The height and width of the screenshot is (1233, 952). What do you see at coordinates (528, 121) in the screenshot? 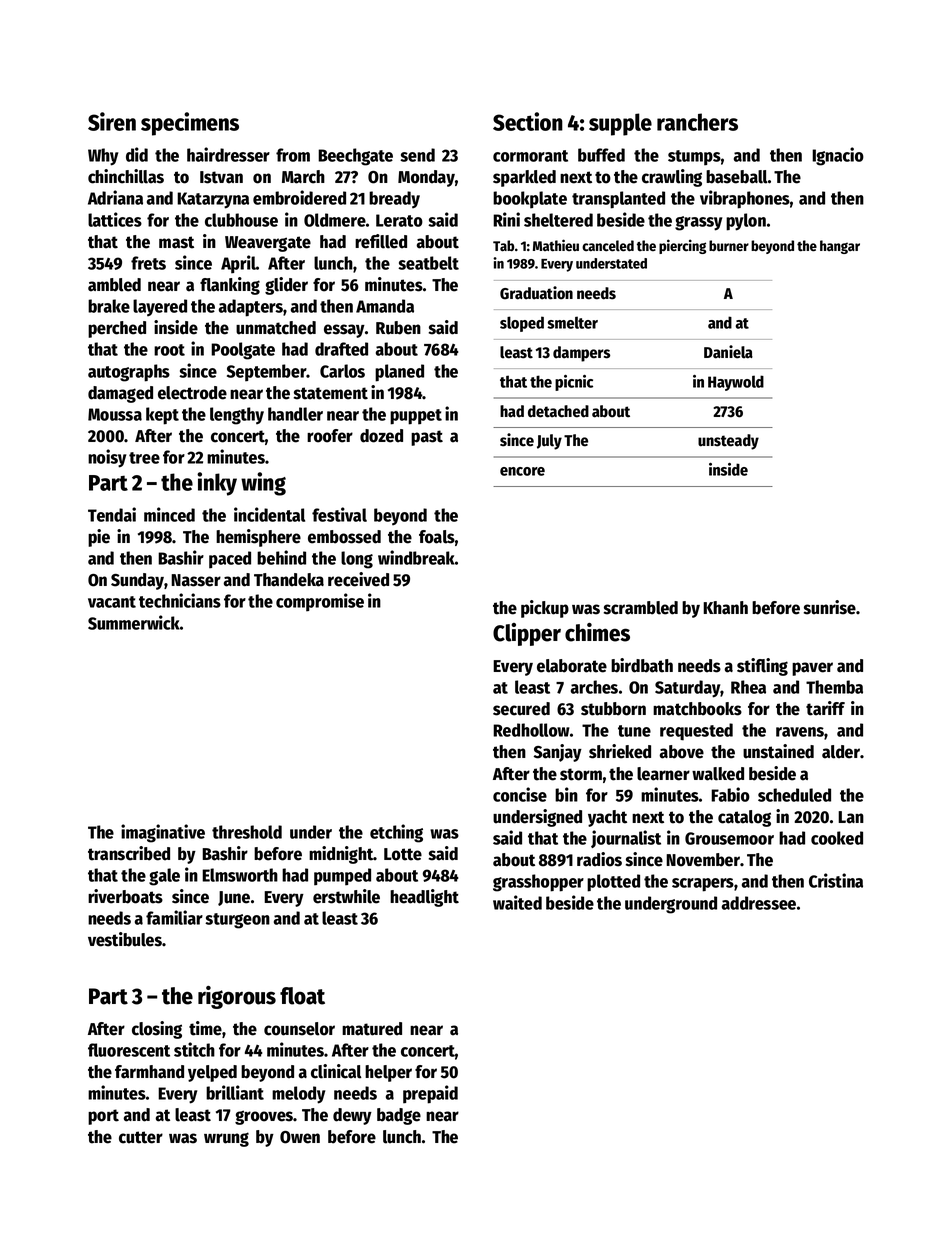
I see `Section` at bounding box center [528, 121].
